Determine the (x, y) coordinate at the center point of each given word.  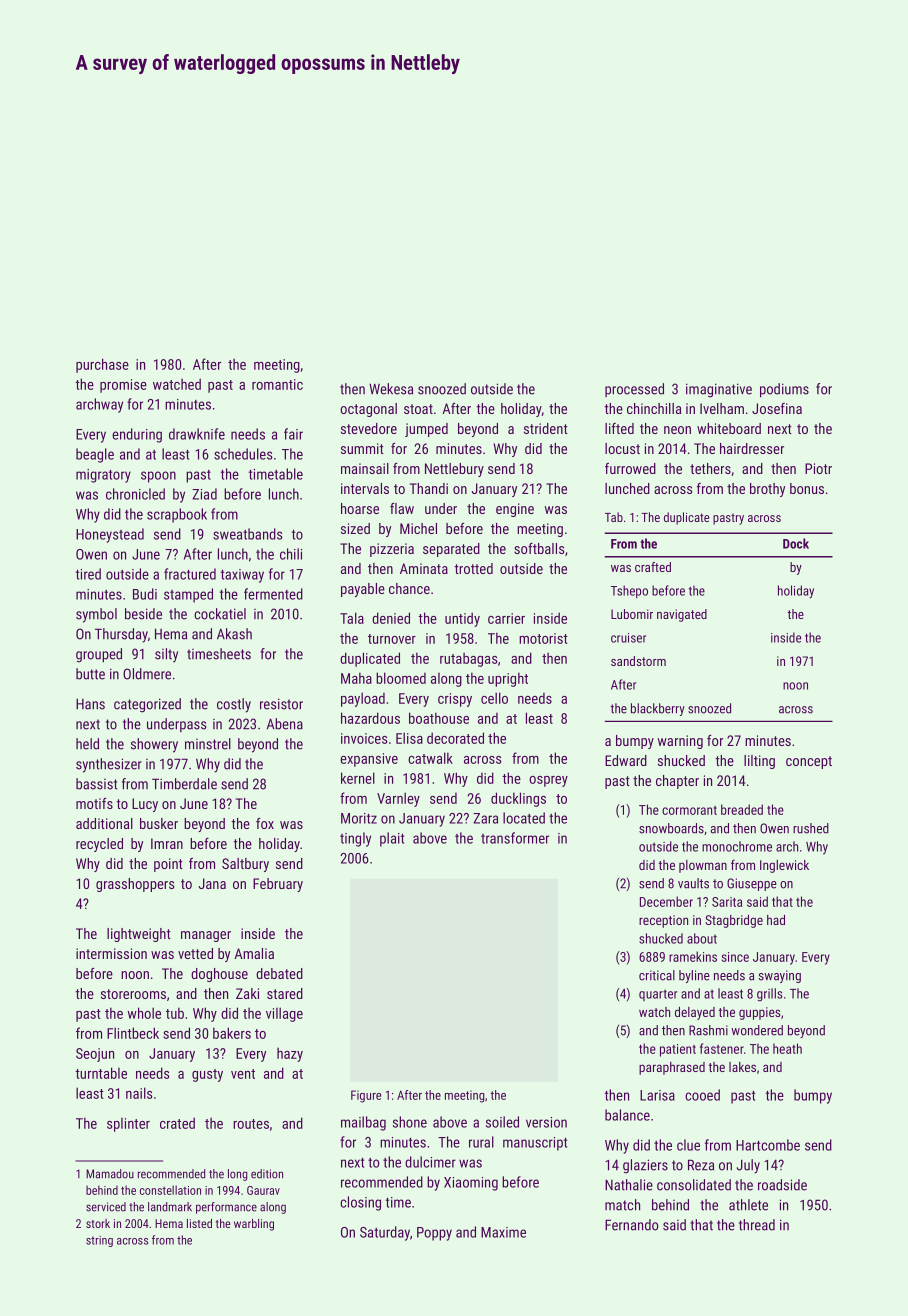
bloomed (401, 678)
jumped (426, 430)
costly (234, 705)
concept (809, 762)
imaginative (719, 390)
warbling (254, 1225)
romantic (277, 384)
